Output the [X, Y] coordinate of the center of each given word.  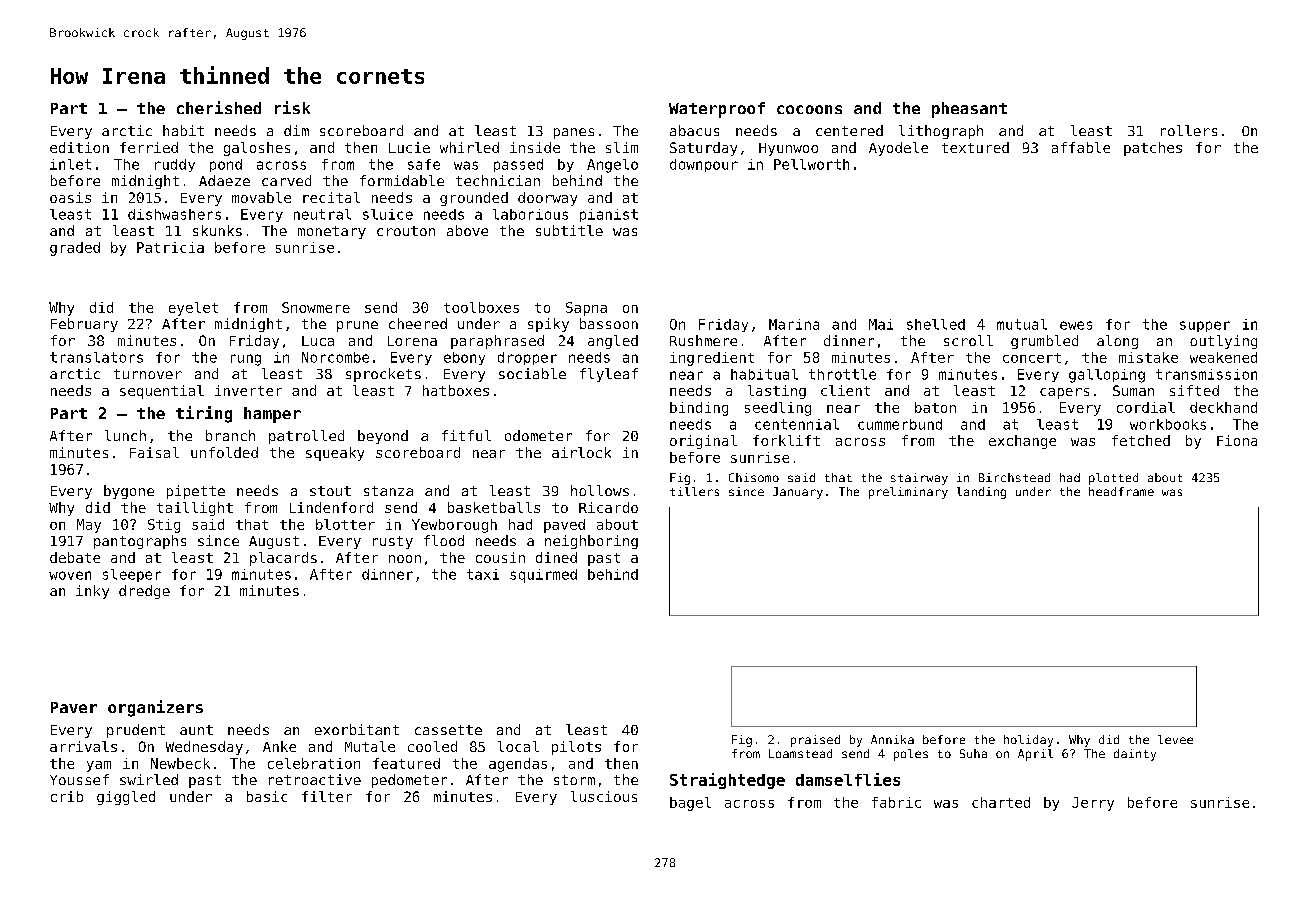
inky [92, 592]
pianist [609, 215]
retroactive [315, 779]
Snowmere [316, 307]
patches [1153, 149]
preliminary [908, 493]
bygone [129, 492]
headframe [1121, 491]
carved [286, 180]
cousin [500, 557]
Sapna [586, 309]
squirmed [543, 576]
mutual [1022, 324]
